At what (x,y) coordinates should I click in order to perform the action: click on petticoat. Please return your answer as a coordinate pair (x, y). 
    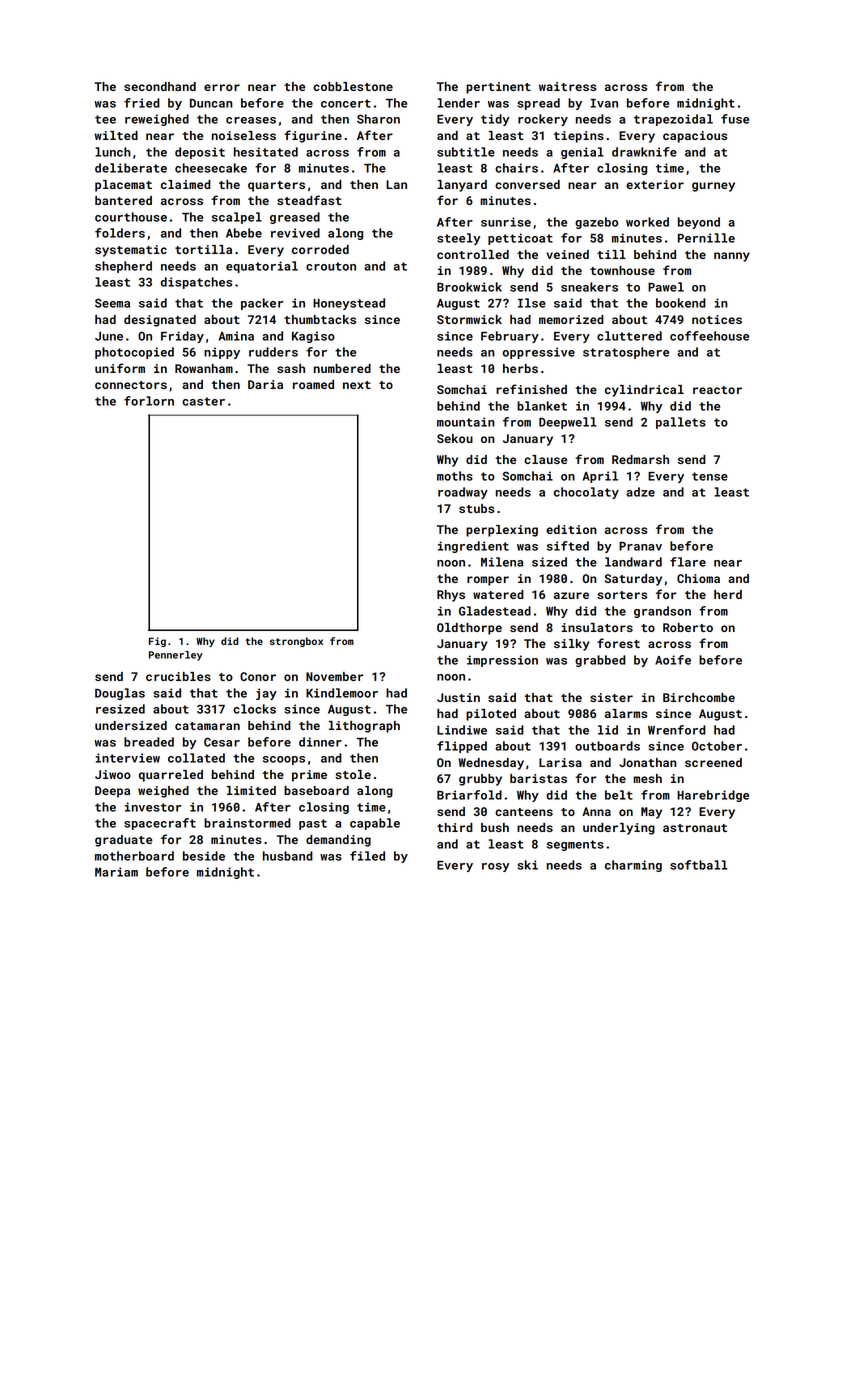
    Looking at the image, I should click on (520, 239).
